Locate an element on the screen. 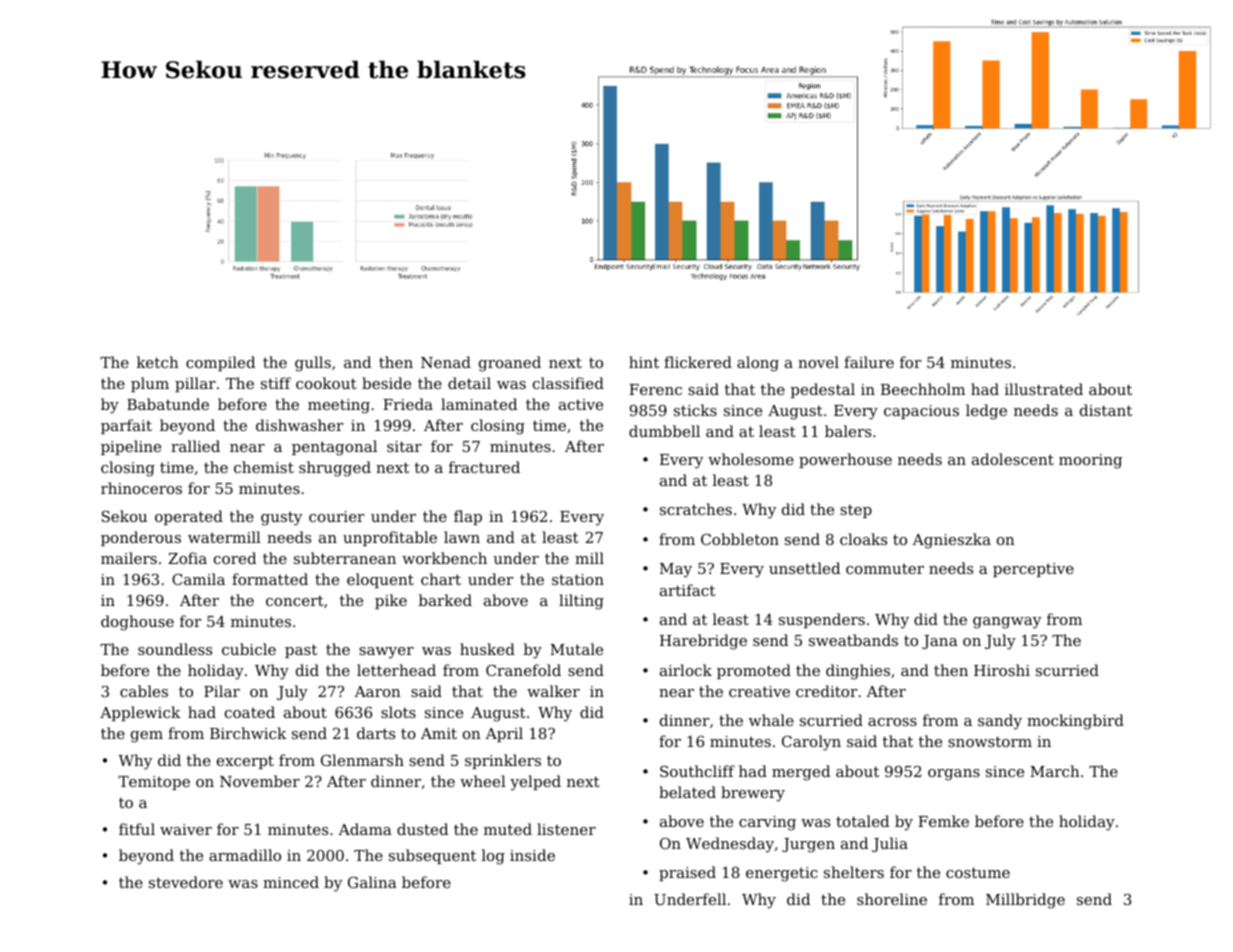  mockingbird is located at coordinates (1075, 722).
